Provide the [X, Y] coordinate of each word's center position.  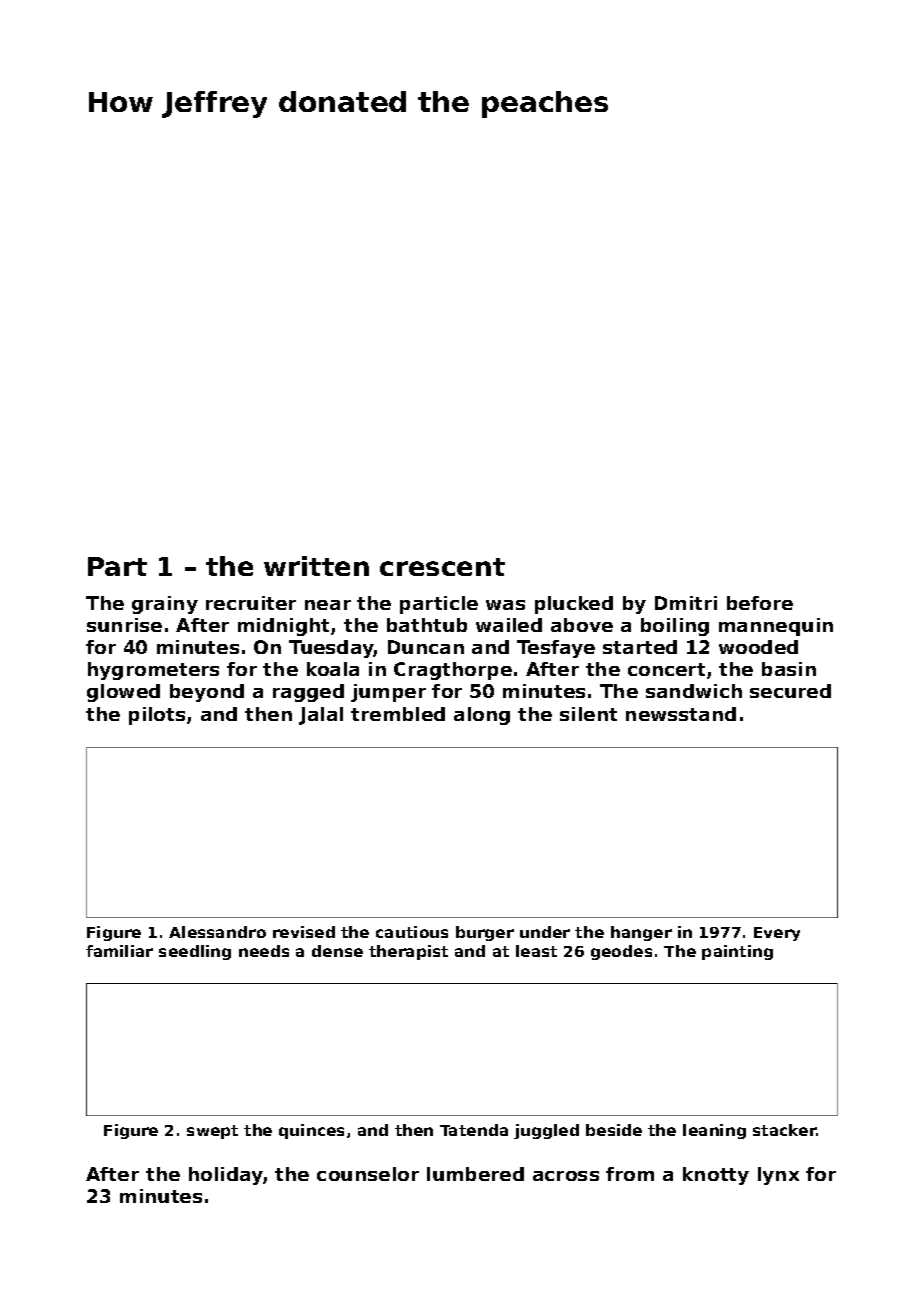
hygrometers [153, 671]
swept [212, 1132]
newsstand [681, 714]
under [545, 932]
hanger [641, 933]
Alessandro [217, 932]
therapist [408, 952]
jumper [388, 693]
